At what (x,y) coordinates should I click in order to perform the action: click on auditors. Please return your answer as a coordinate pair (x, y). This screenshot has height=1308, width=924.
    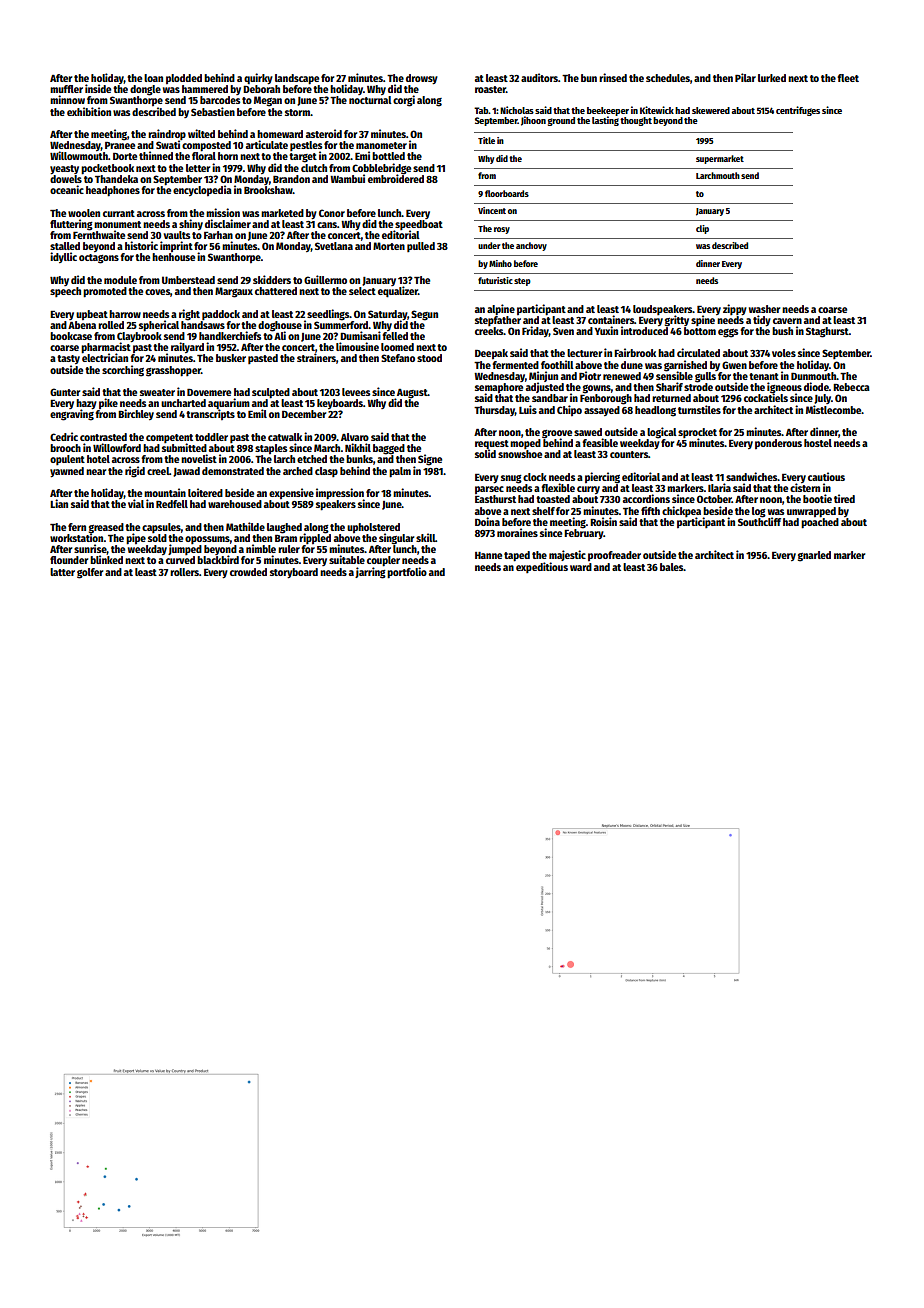
    Looking at the image, I should click on (539, 77).
